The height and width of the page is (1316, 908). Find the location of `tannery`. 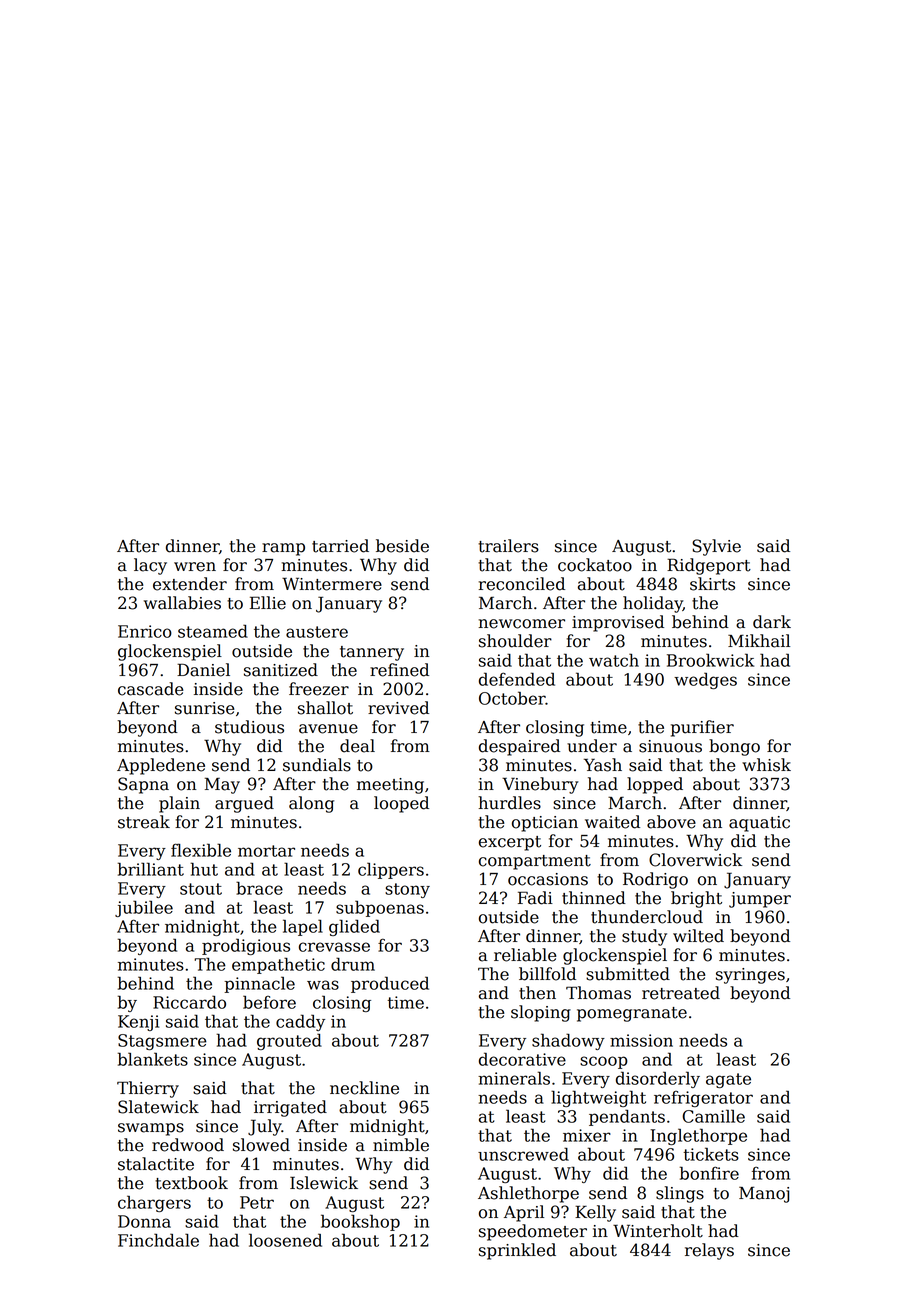

tannery is located at coordinates (372, 653).
